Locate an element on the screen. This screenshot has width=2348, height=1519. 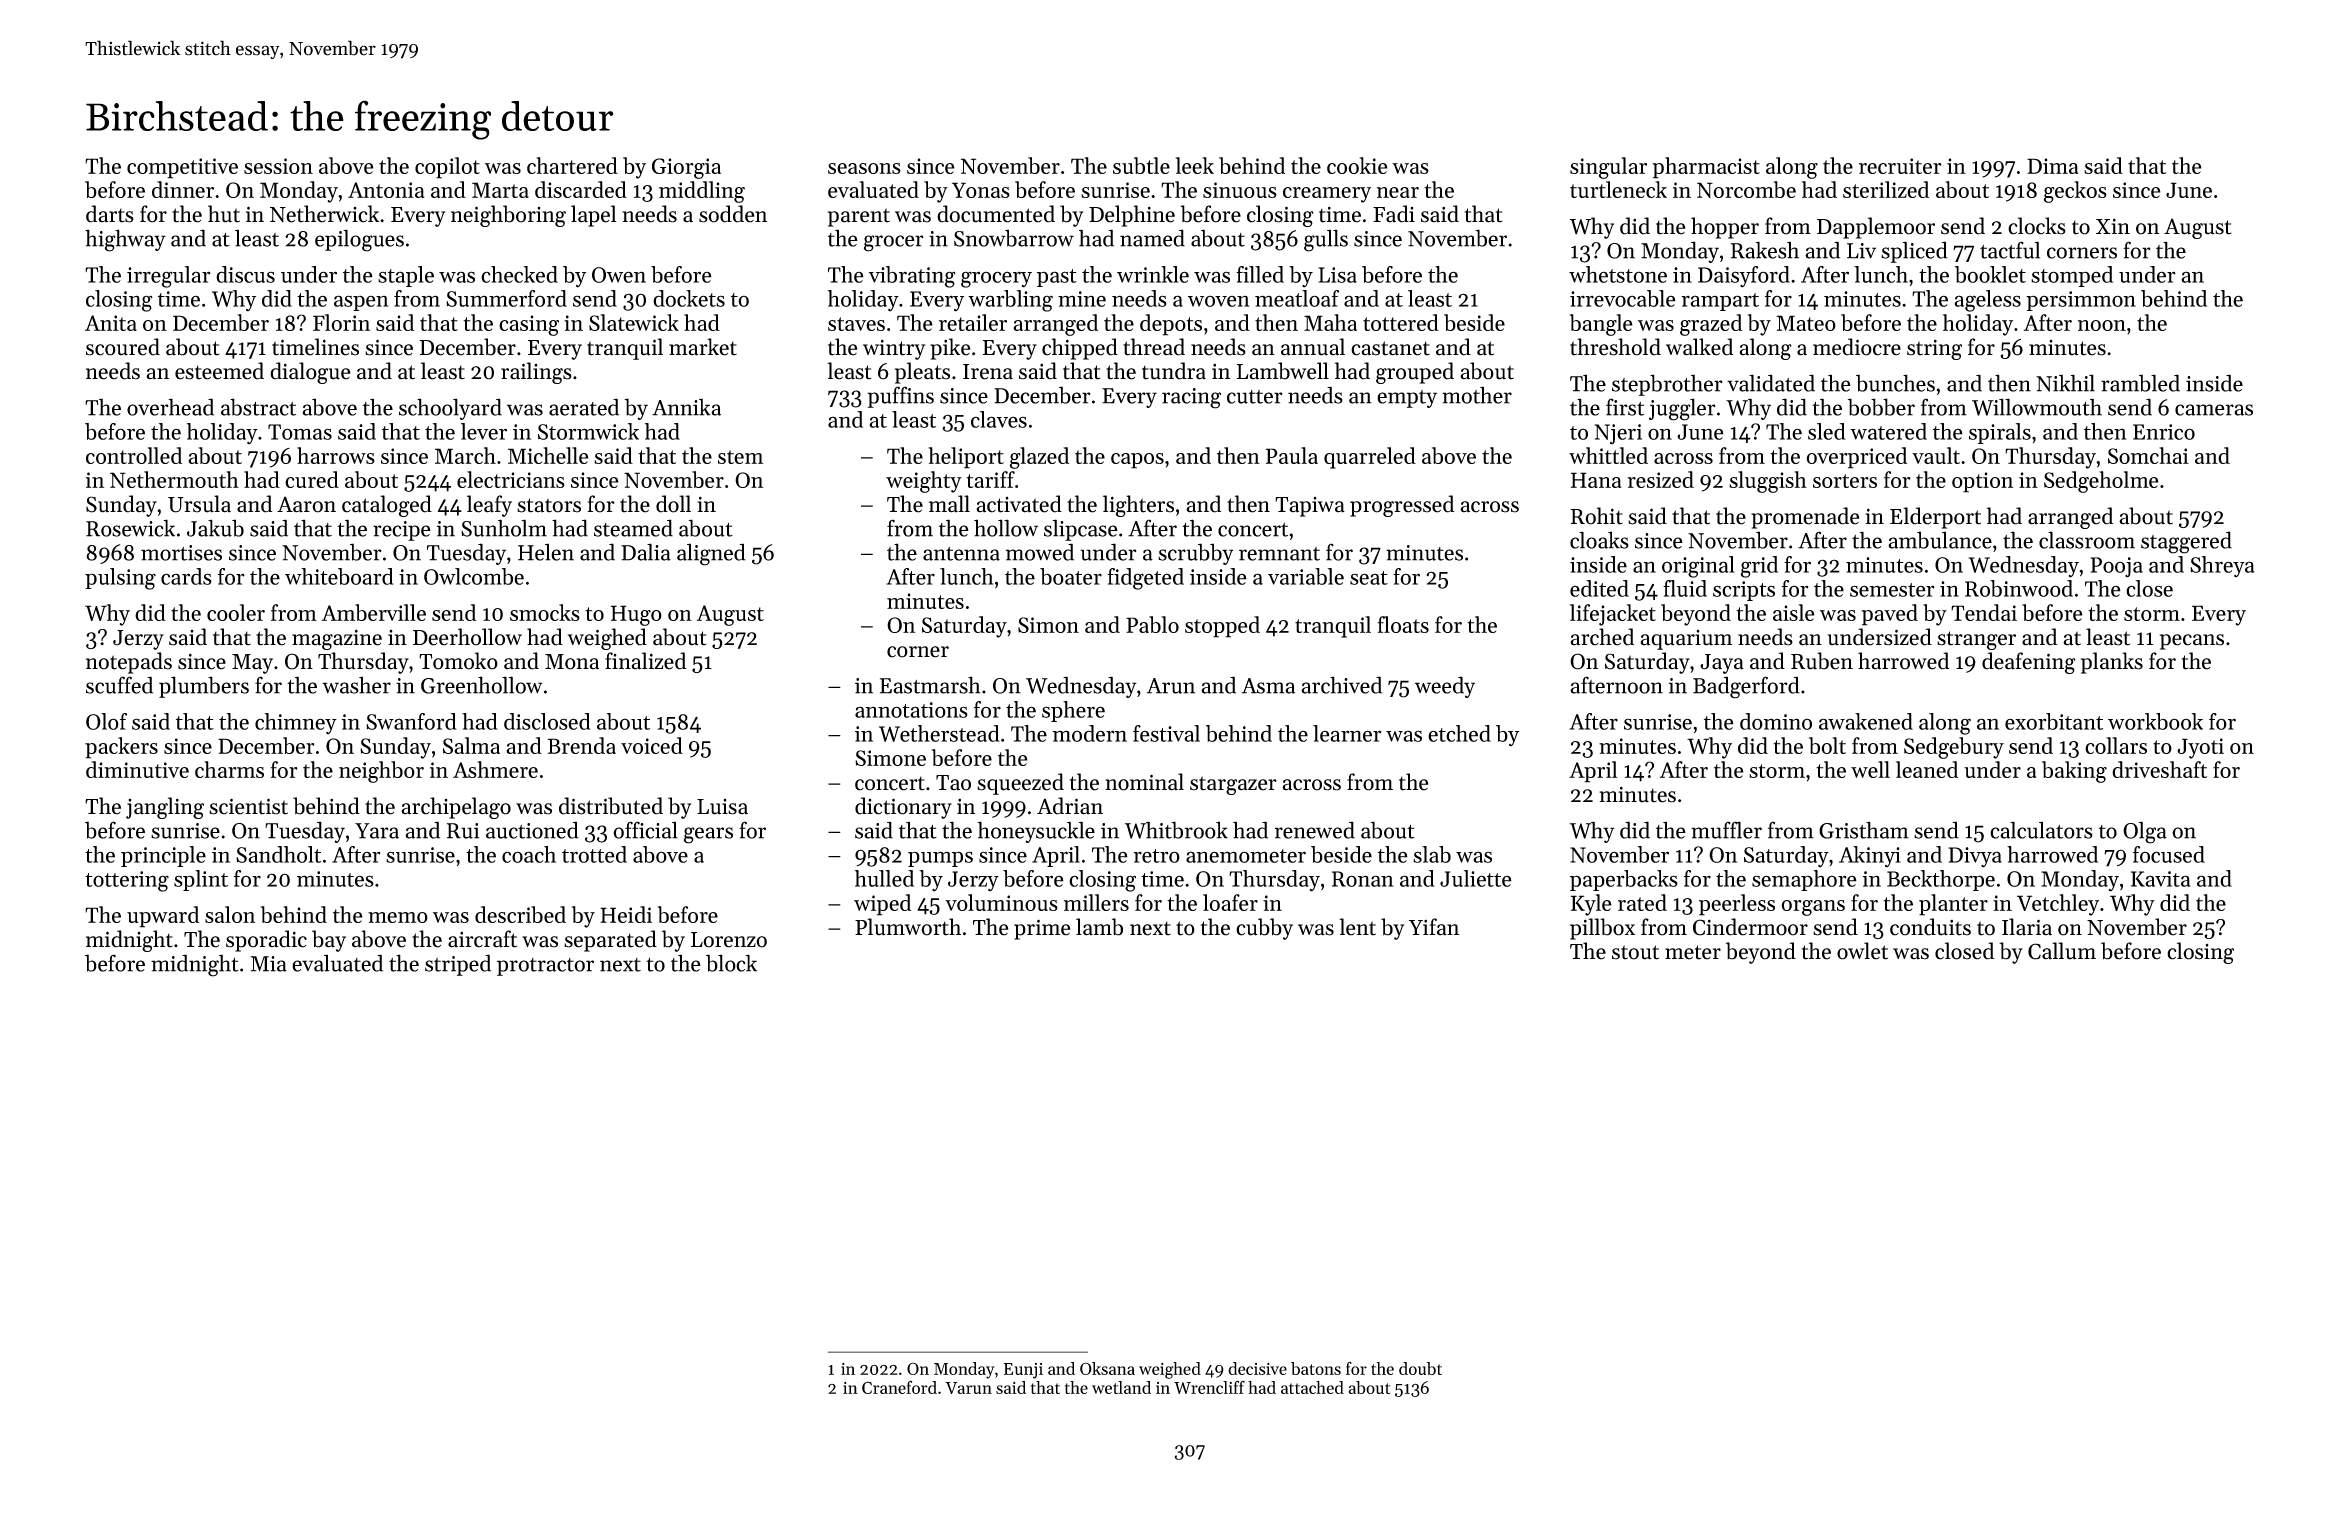
highway is located at coordinates (125, 240).
